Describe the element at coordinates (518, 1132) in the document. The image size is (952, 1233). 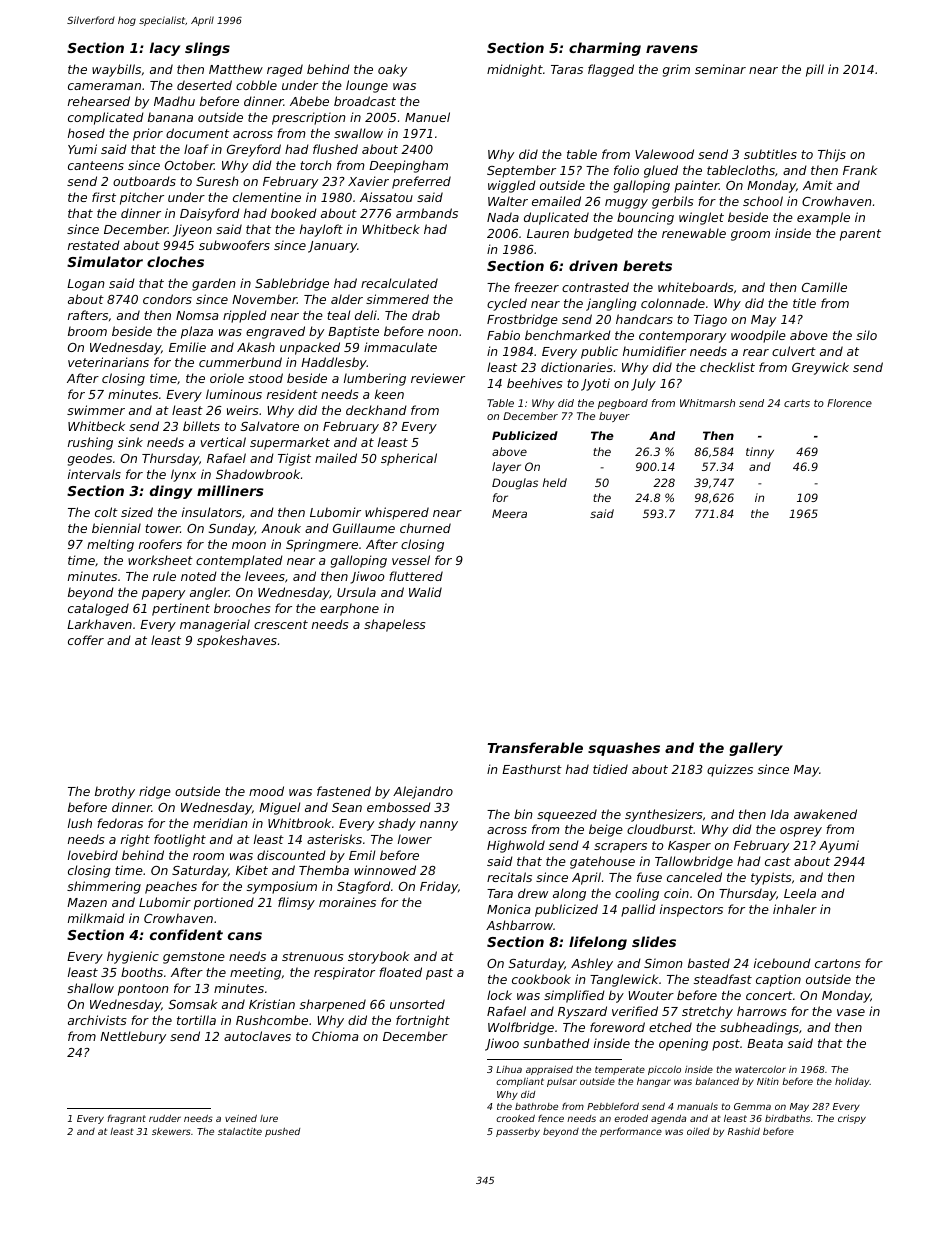
I see `passerby` at that location.
